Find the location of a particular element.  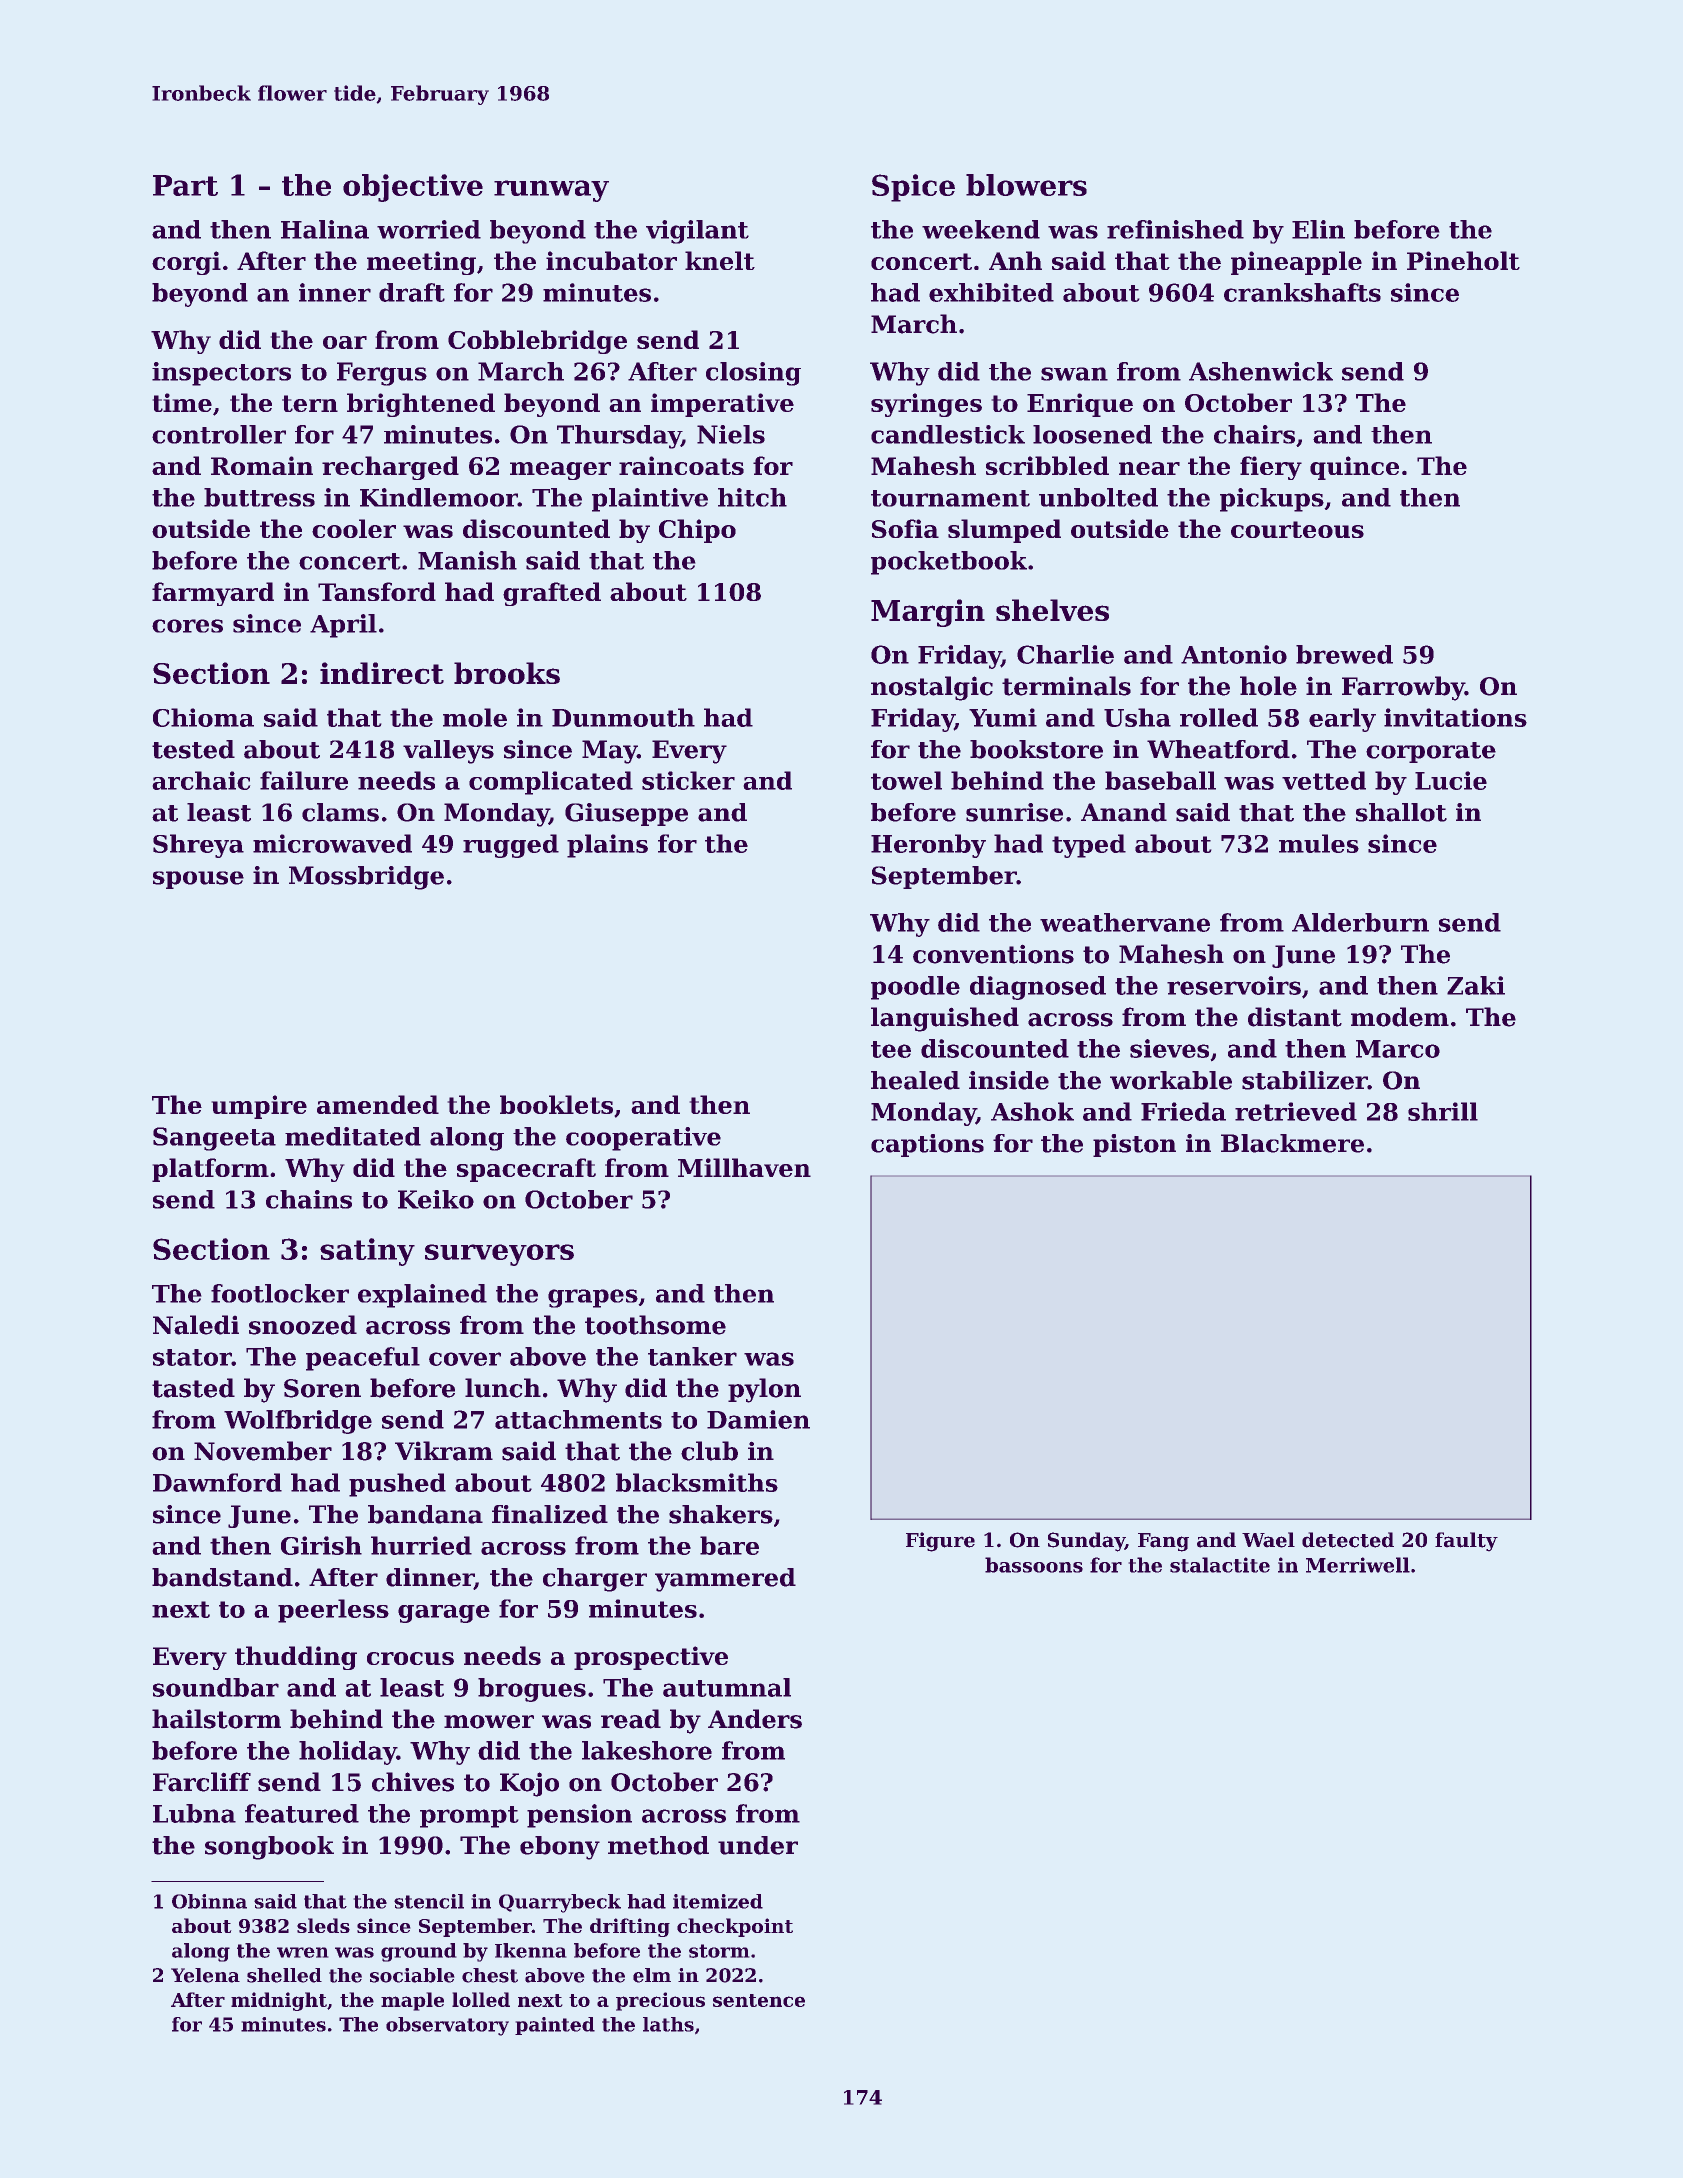

April is located at coordinates (343, 626).
